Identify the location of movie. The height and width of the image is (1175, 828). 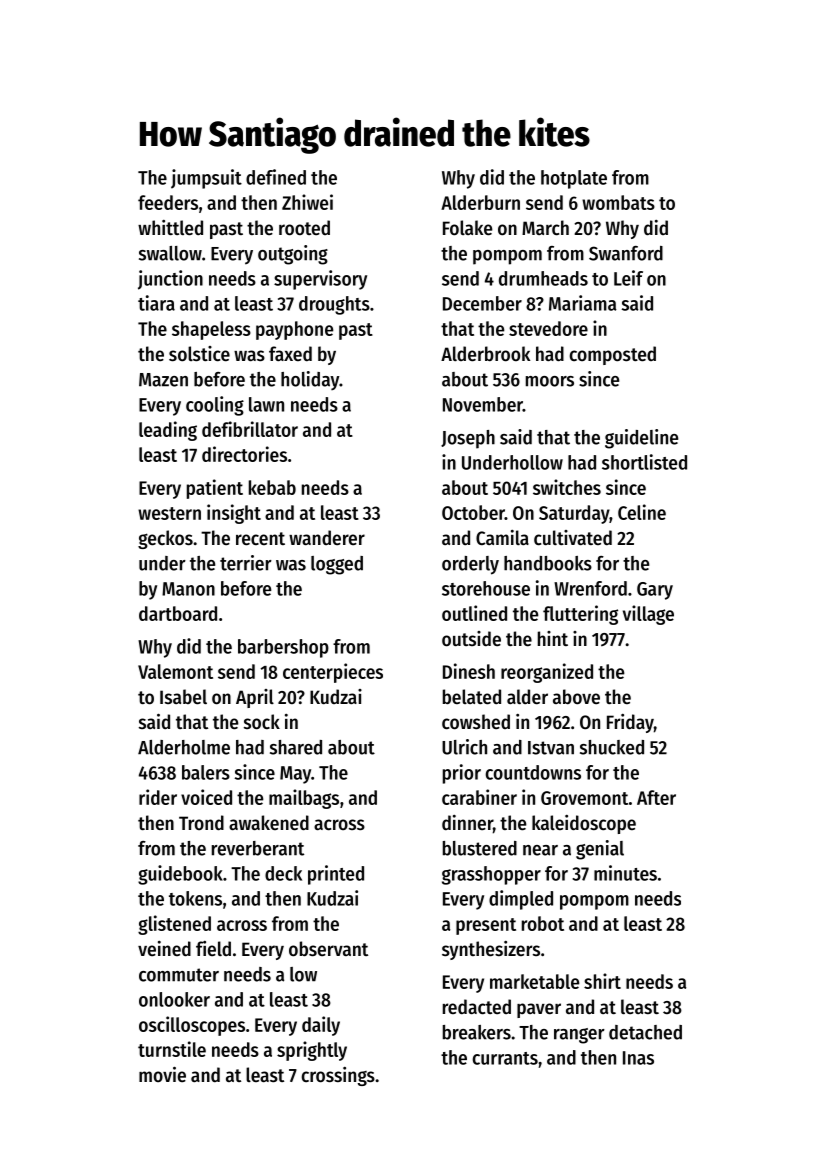
(162, 1074).
